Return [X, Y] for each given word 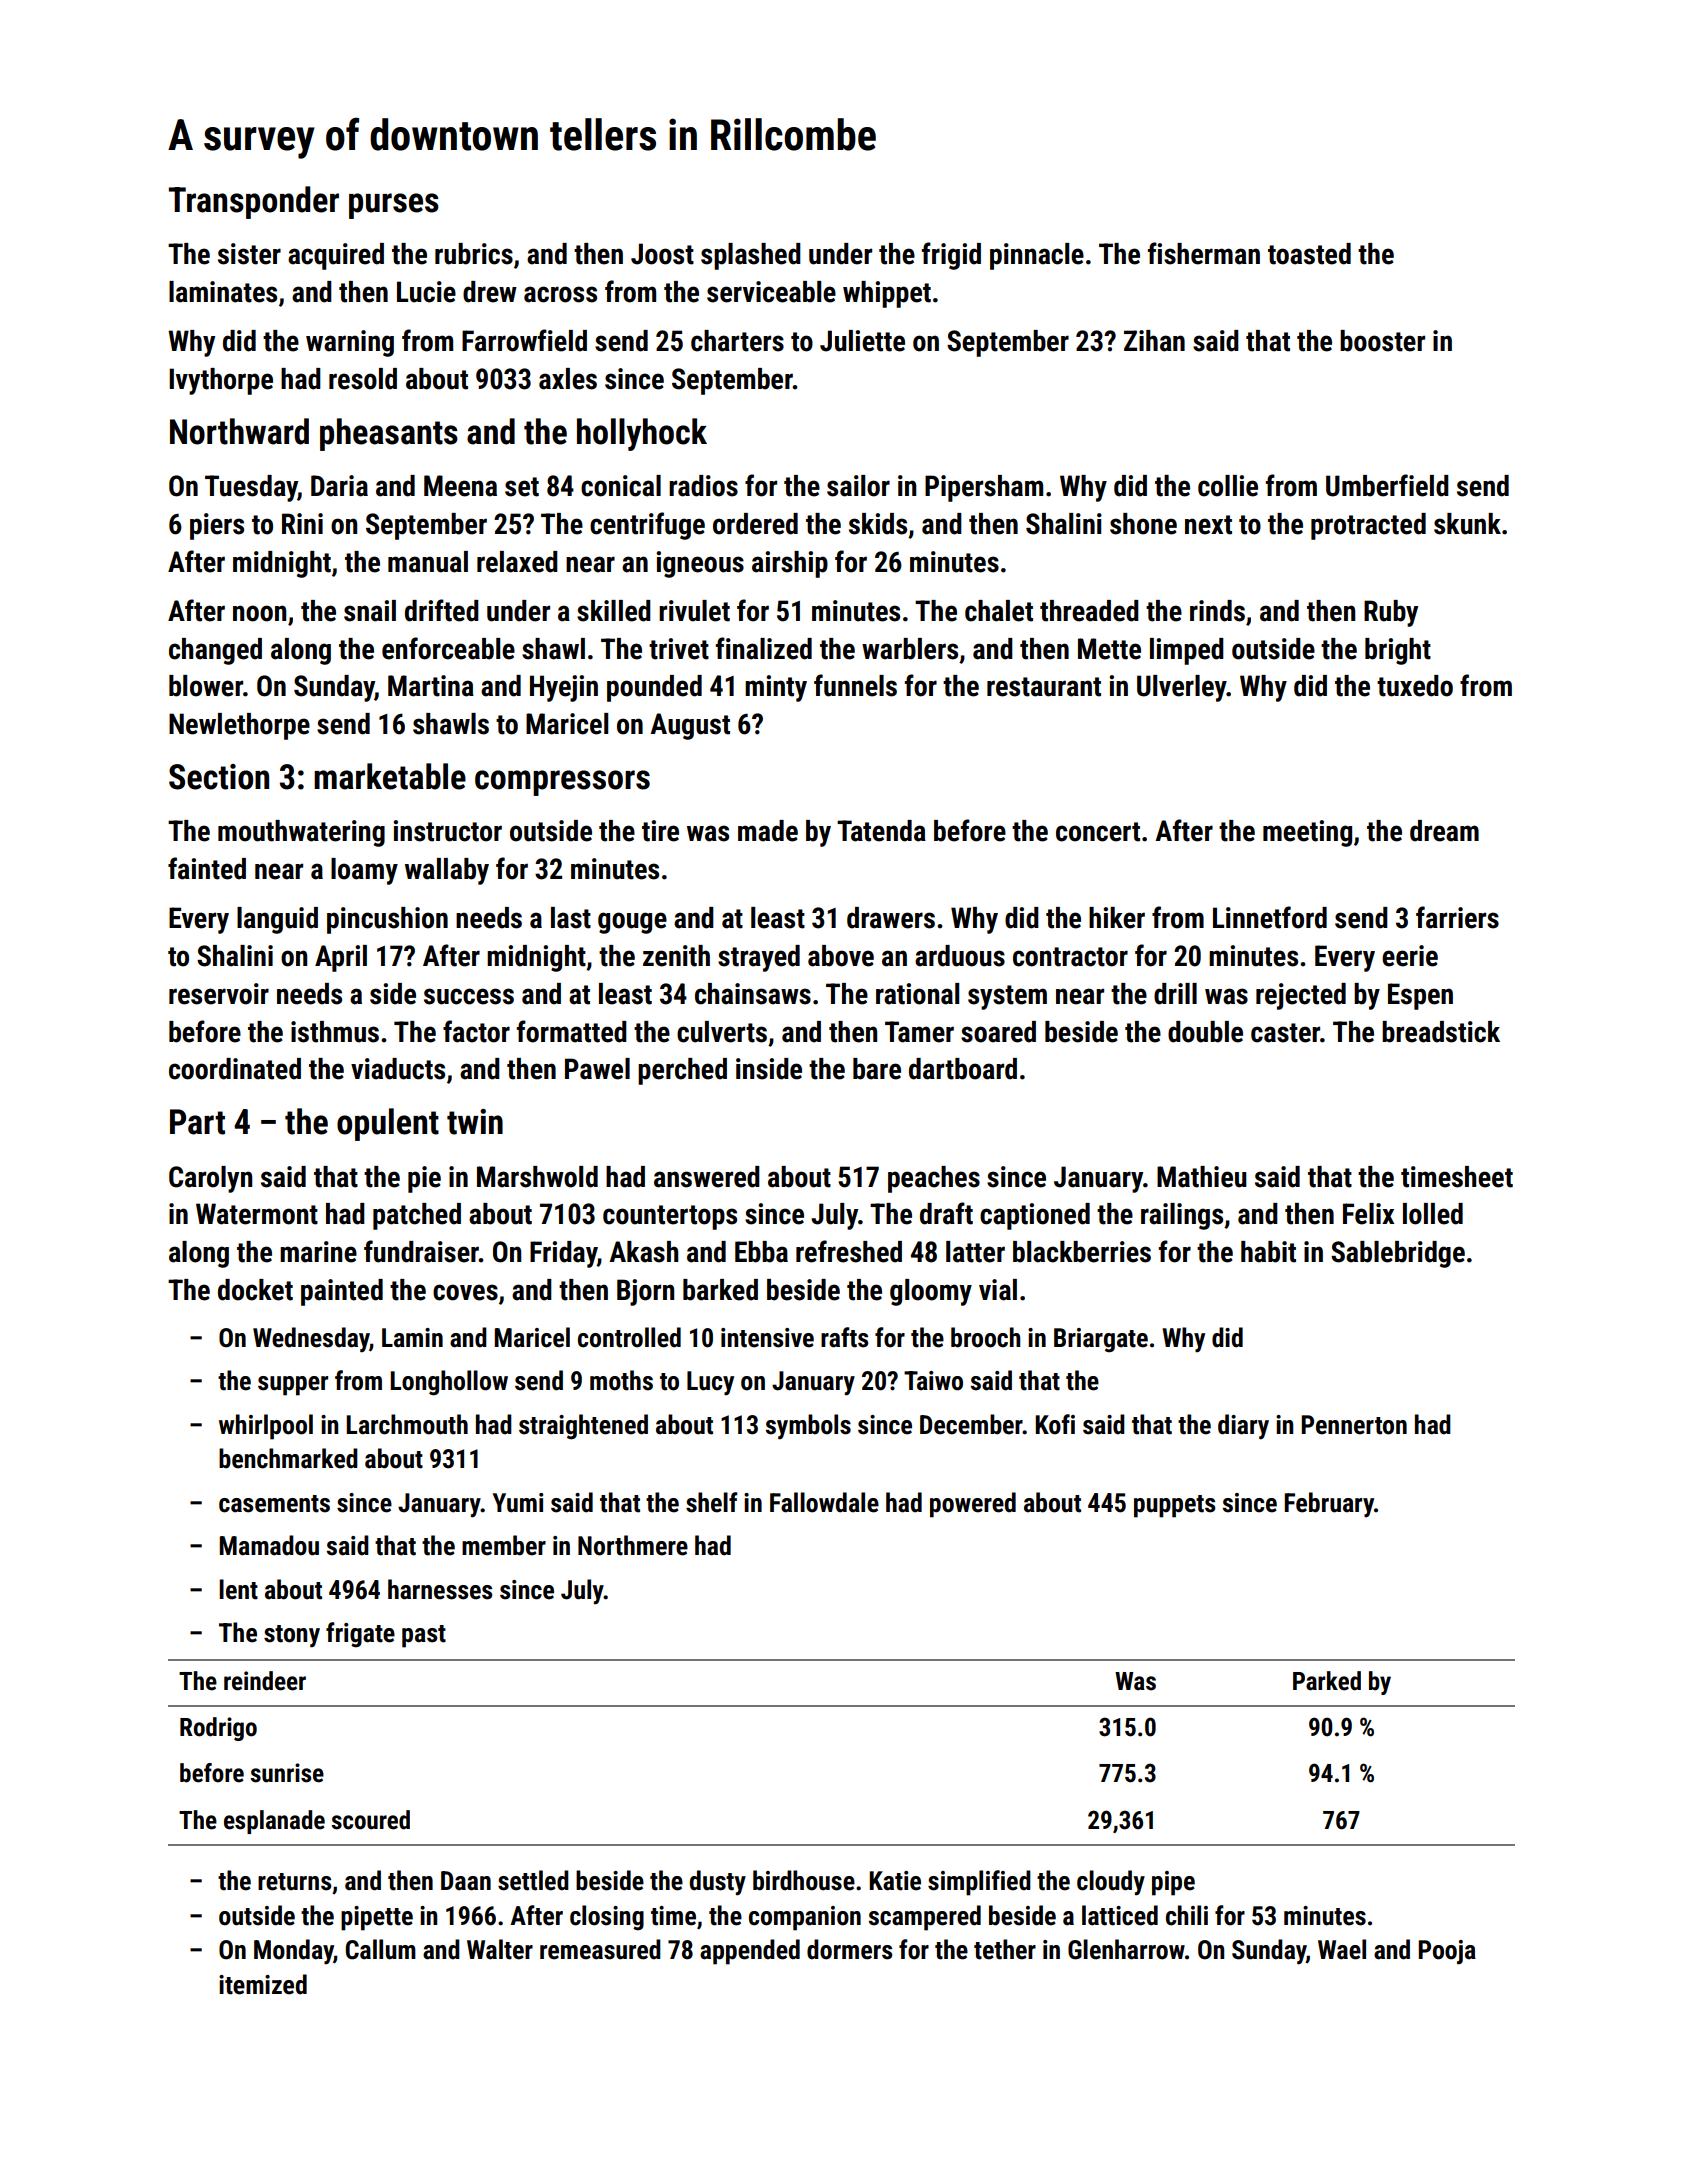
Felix [1368, 1214]
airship [790, 564]
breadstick [1441, 1032]
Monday [294, 1952]
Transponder [254, 202]
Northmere [633, 1545]
